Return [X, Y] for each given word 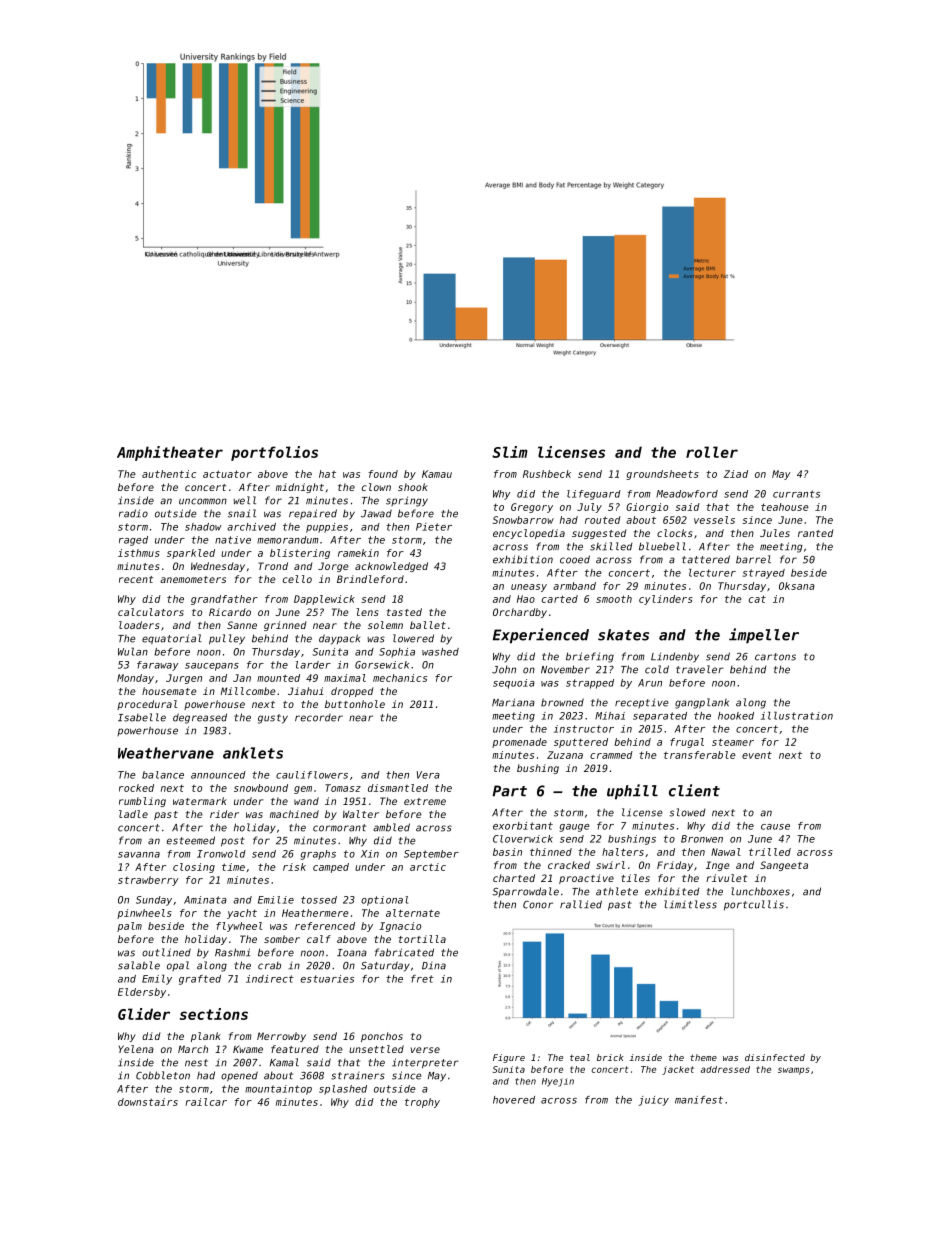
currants [796, 494]
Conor [538, 905]
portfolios [274, 453]
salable [139, 965]
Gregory [532, 508]
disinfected [775, 1057]
